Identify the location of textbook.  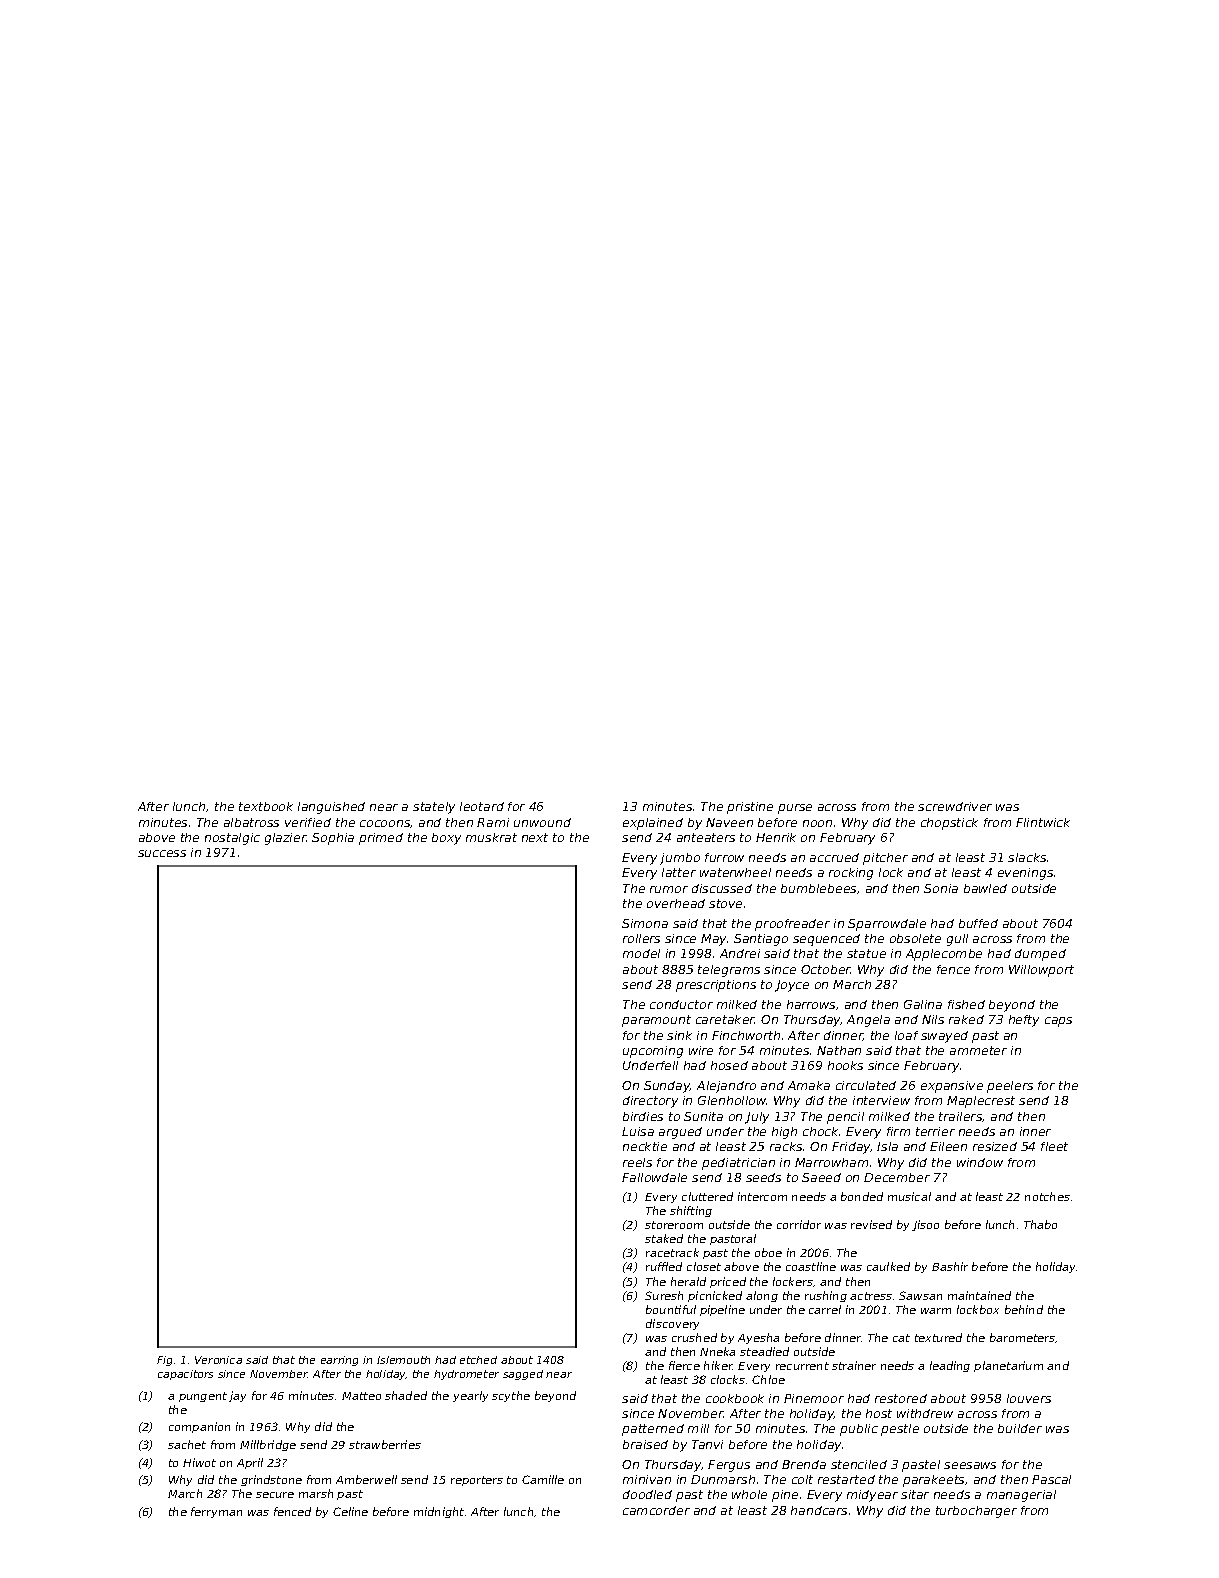
(266, 806).
